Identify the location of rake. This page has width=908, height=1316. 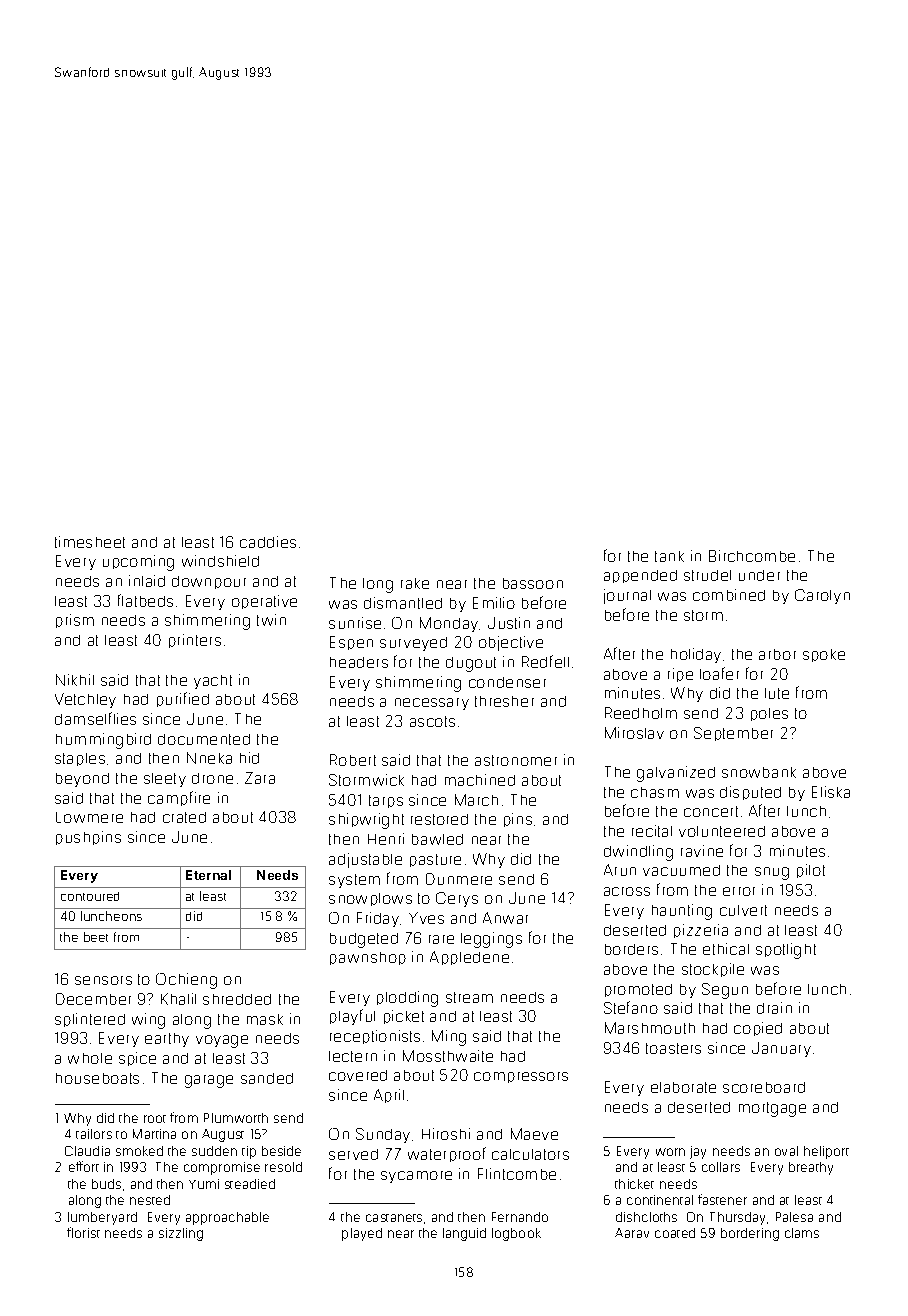
(415, 583).
